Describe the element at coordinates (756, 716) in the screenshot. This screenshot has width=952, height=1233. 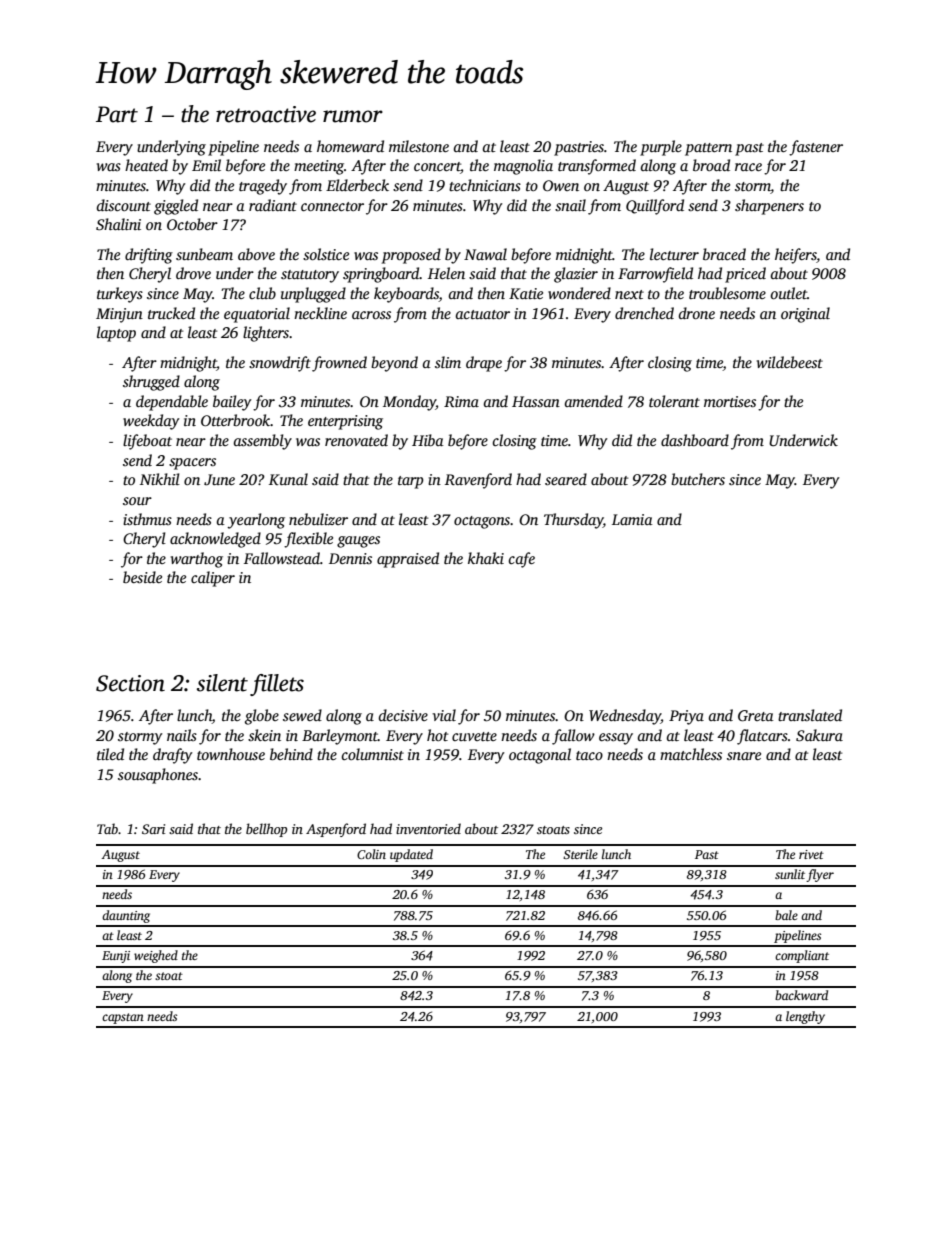
I see `Greta` at that location.
